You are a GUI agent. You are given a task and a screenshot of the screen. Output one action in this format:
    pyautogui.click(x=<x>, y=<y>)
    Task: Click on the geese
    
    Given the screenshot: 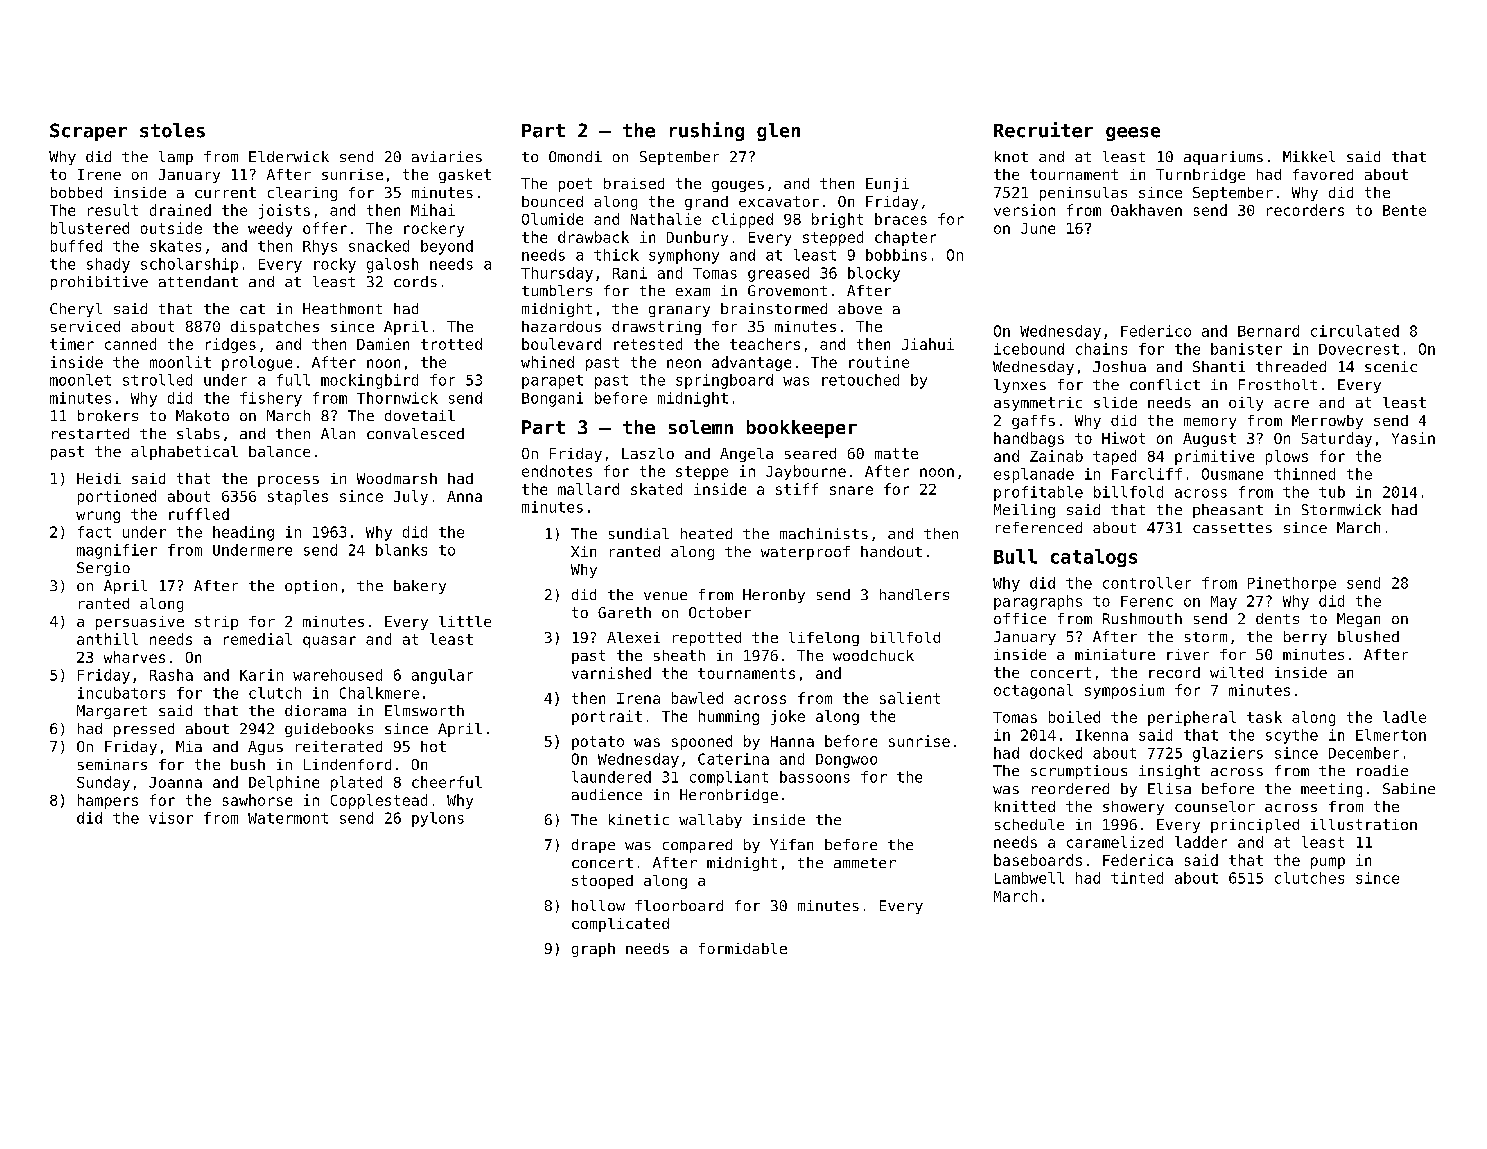 What is the action you would take?
    pyautogui.click(x=1133, y=134)
